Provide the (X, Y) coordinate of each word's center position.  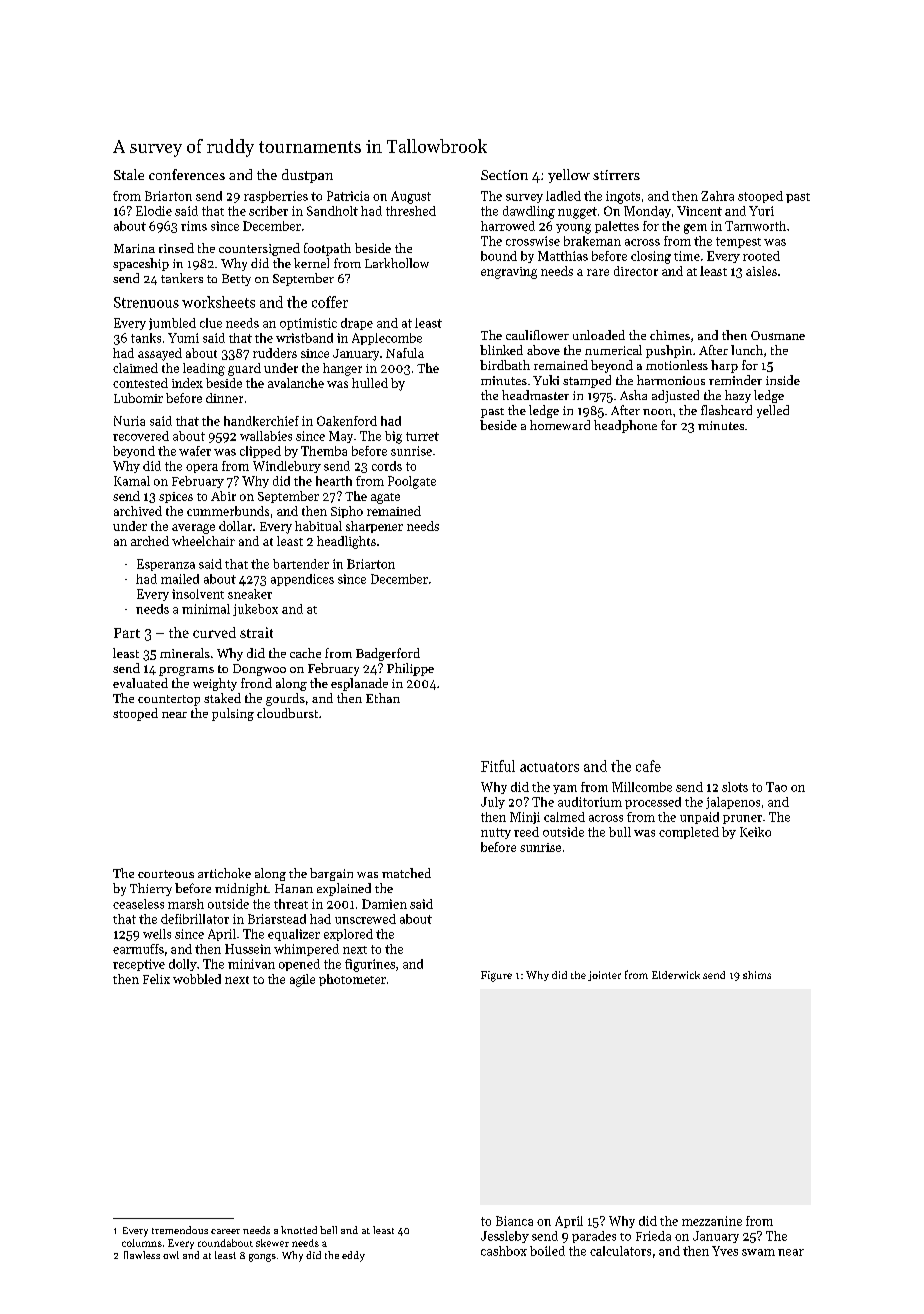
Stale (129, 174)
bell (328, 1230)
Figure (496, 976)
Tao (776, 787)
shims (757, 975)
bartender (301, 564)
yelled (773, 411)
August (411, 197)
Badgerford (388, 654)
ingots (623, 197)
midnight (241, 889)
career (225, 1231)
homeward (560, 425)
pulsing (233, 714)
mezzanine (712, 1221)
